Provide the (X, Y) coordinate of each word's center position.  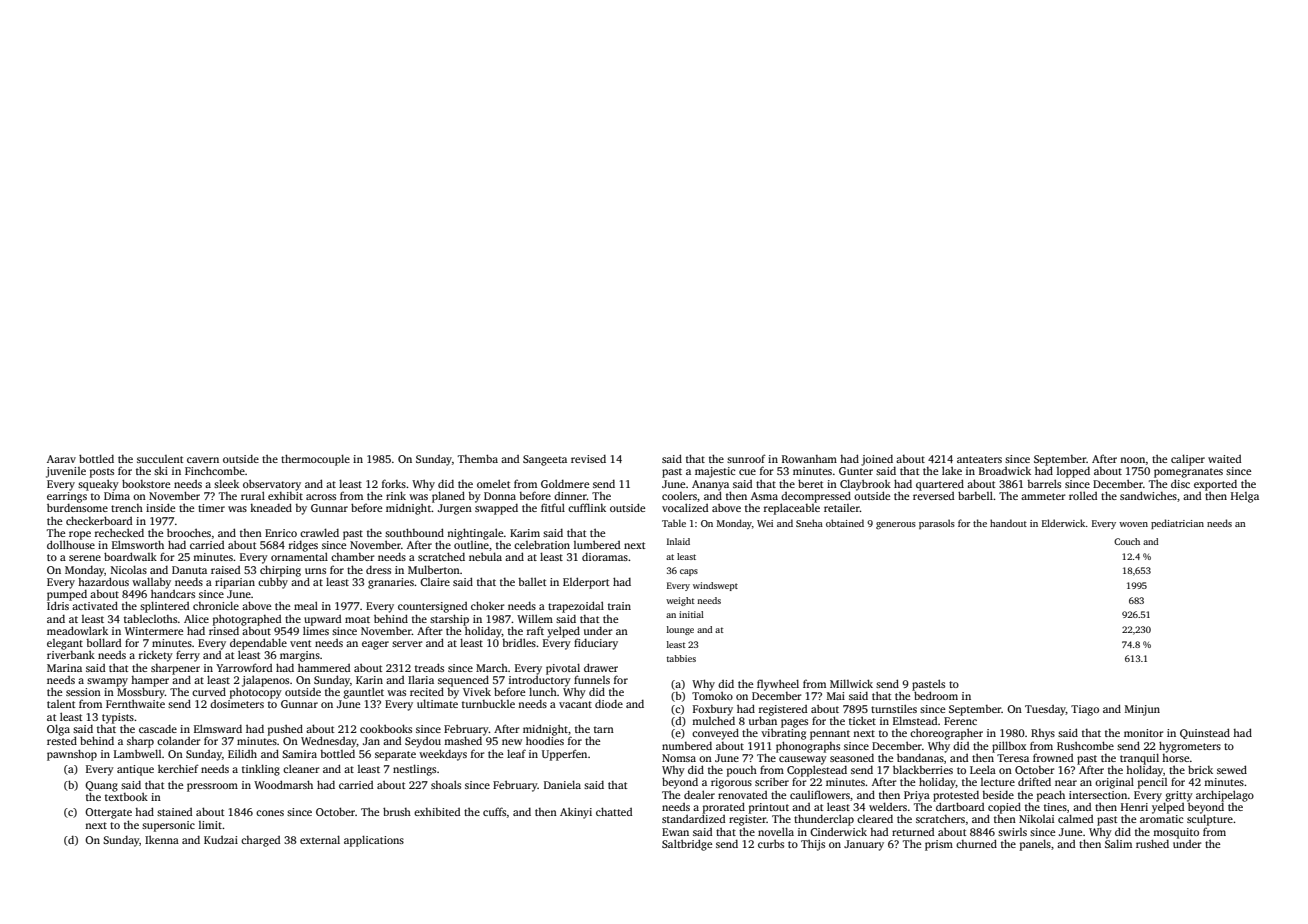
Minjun (1142, 710)
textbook (126, 797)
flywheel (778, 685)
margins (300, 656)
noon (1132, 460)
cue (747, 472)
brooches (189, 533)
